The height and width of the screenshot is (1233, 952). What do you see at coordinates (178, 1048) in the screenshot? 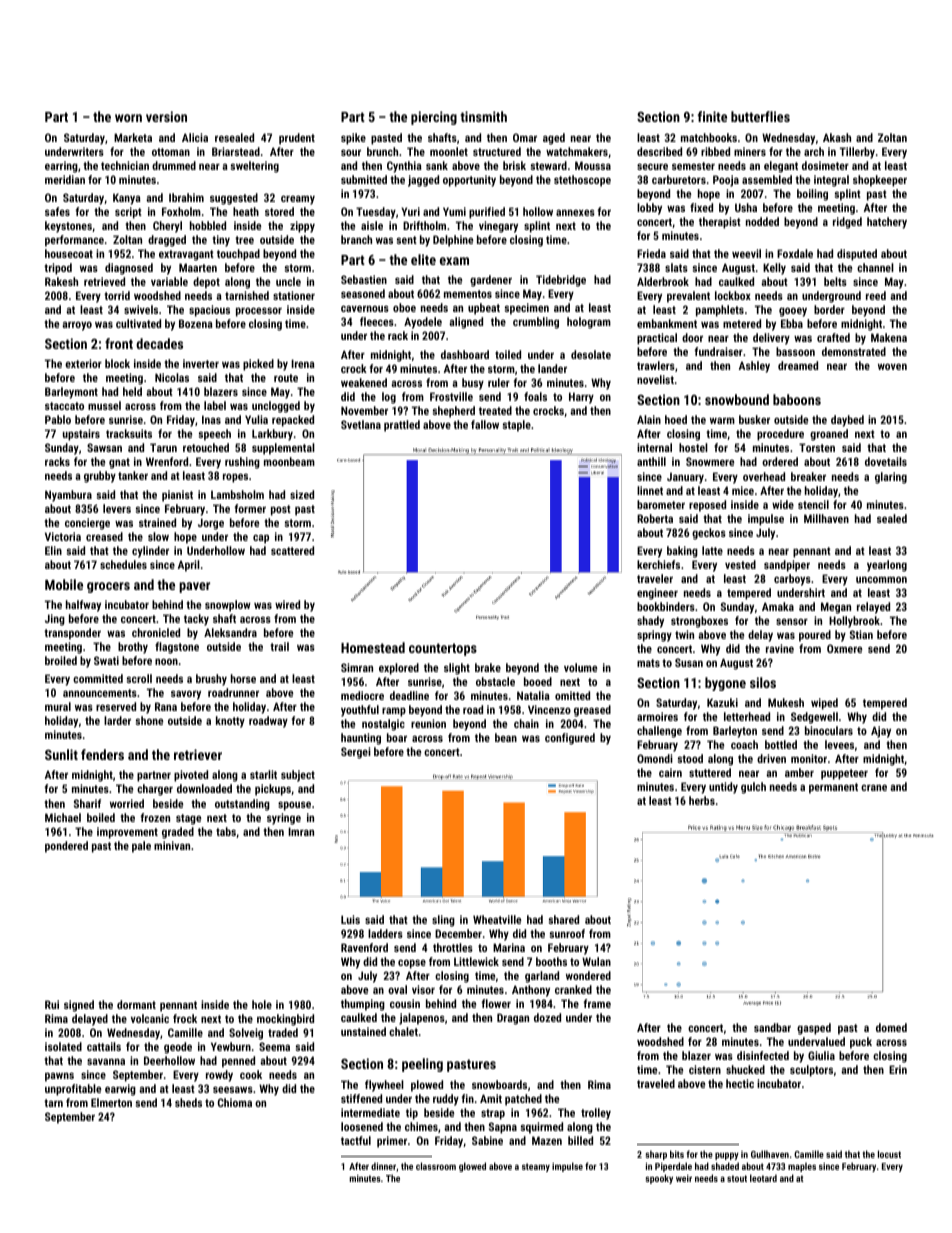
I see `geode` at bounding box center [178, 1048].
